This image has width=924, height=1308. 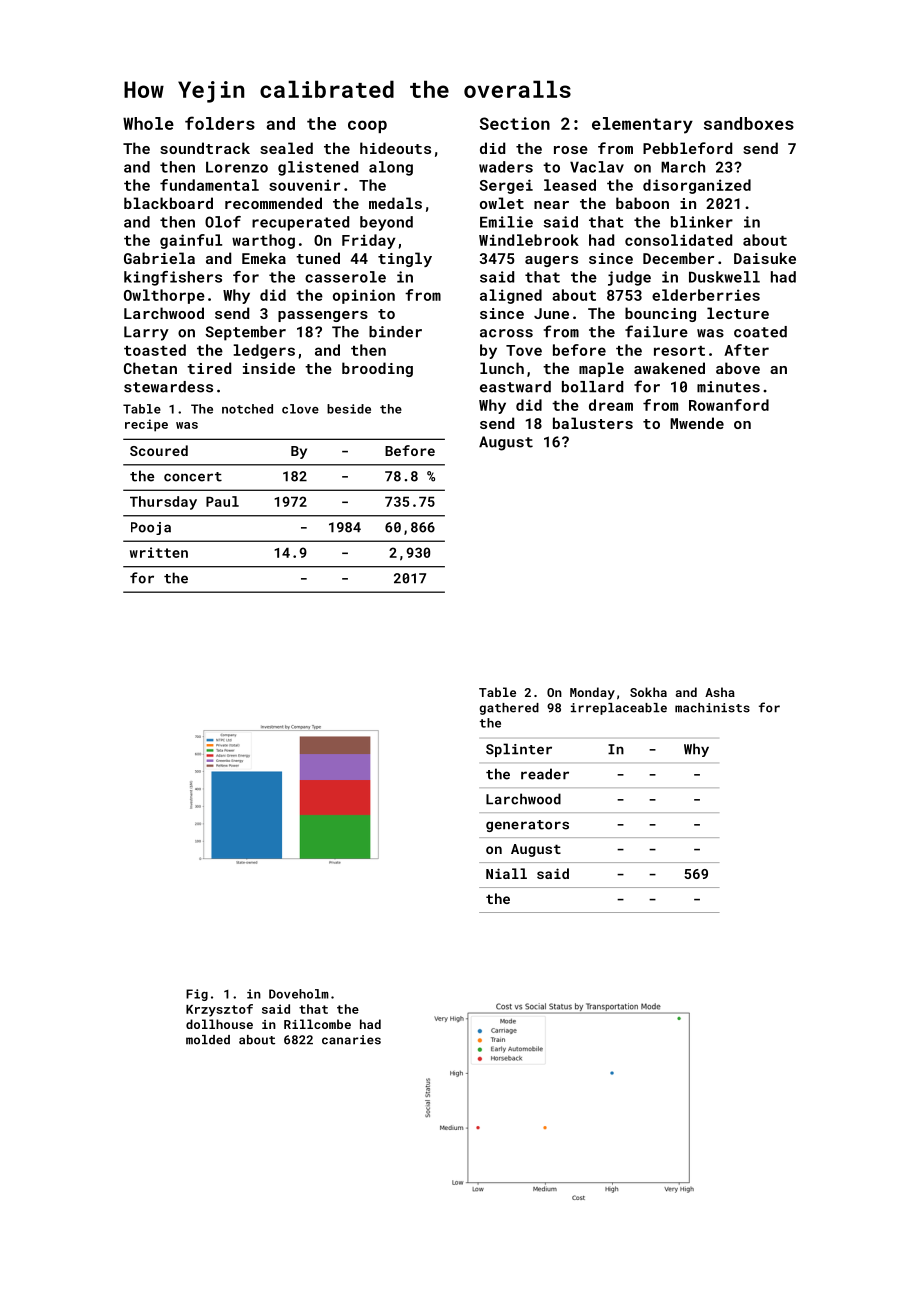 I want to click on beside, so click(x=349, y=409).
